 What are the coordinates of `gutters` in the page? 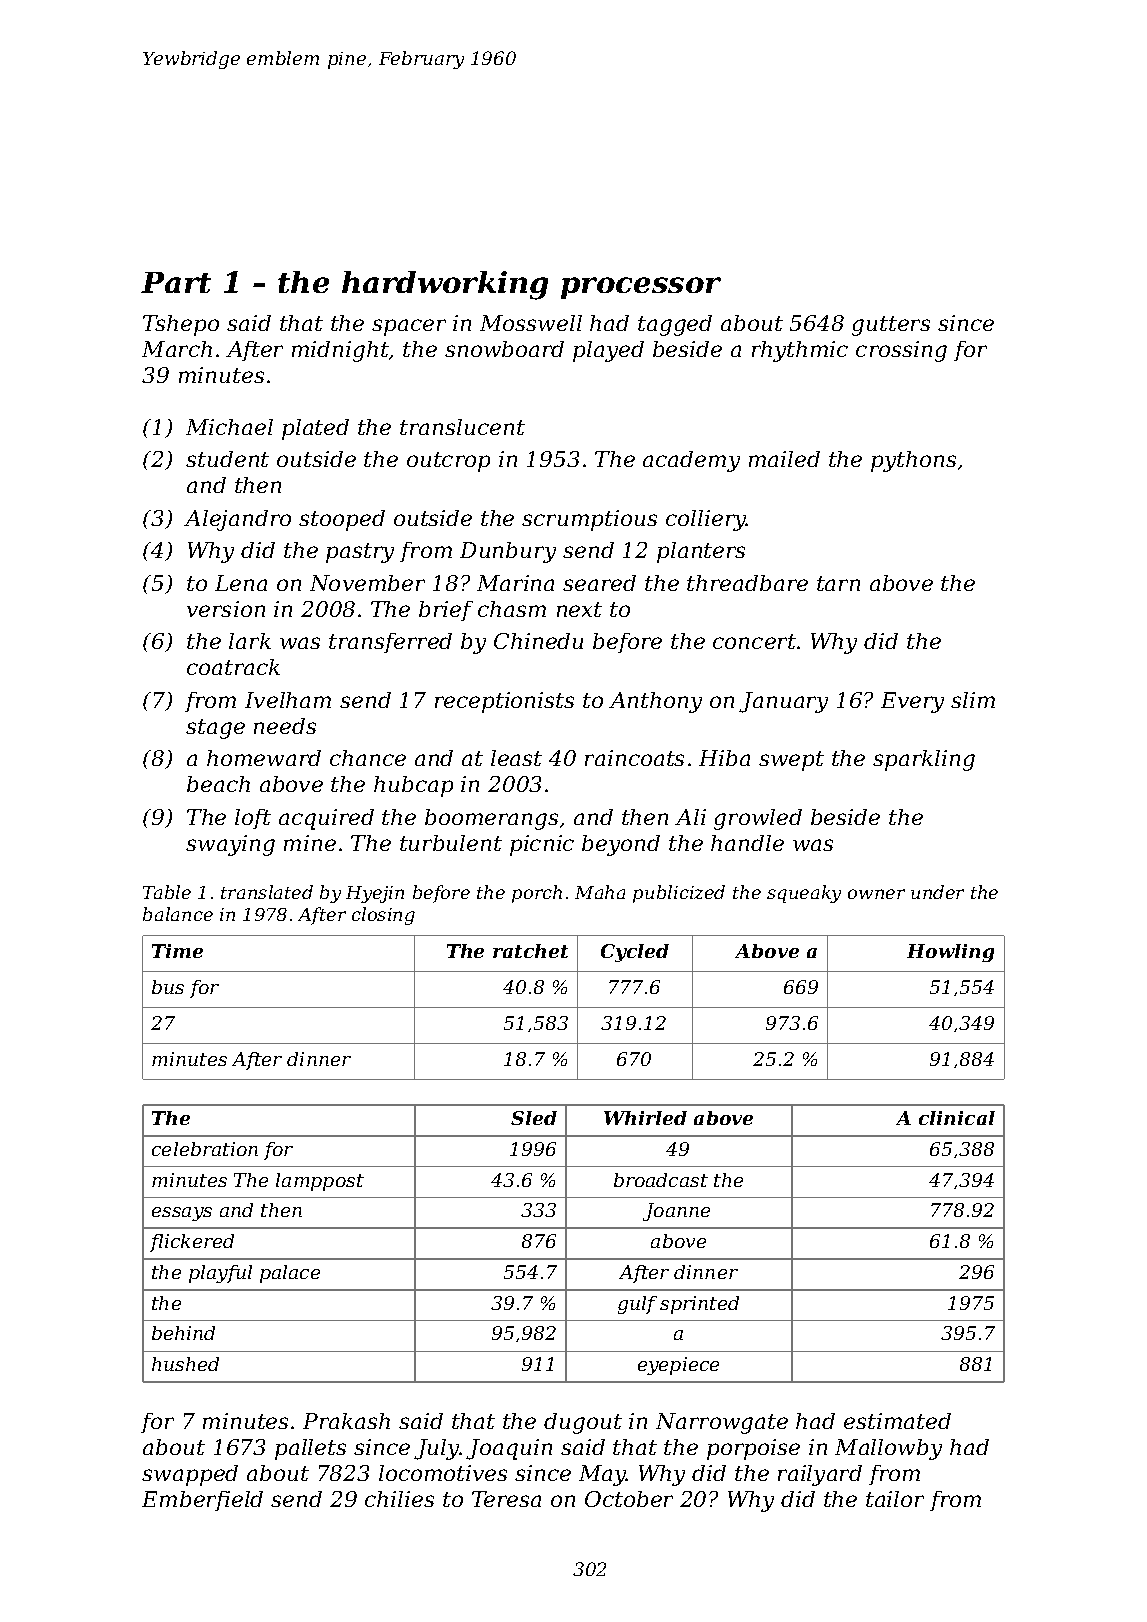 It's located at (891, 326).
